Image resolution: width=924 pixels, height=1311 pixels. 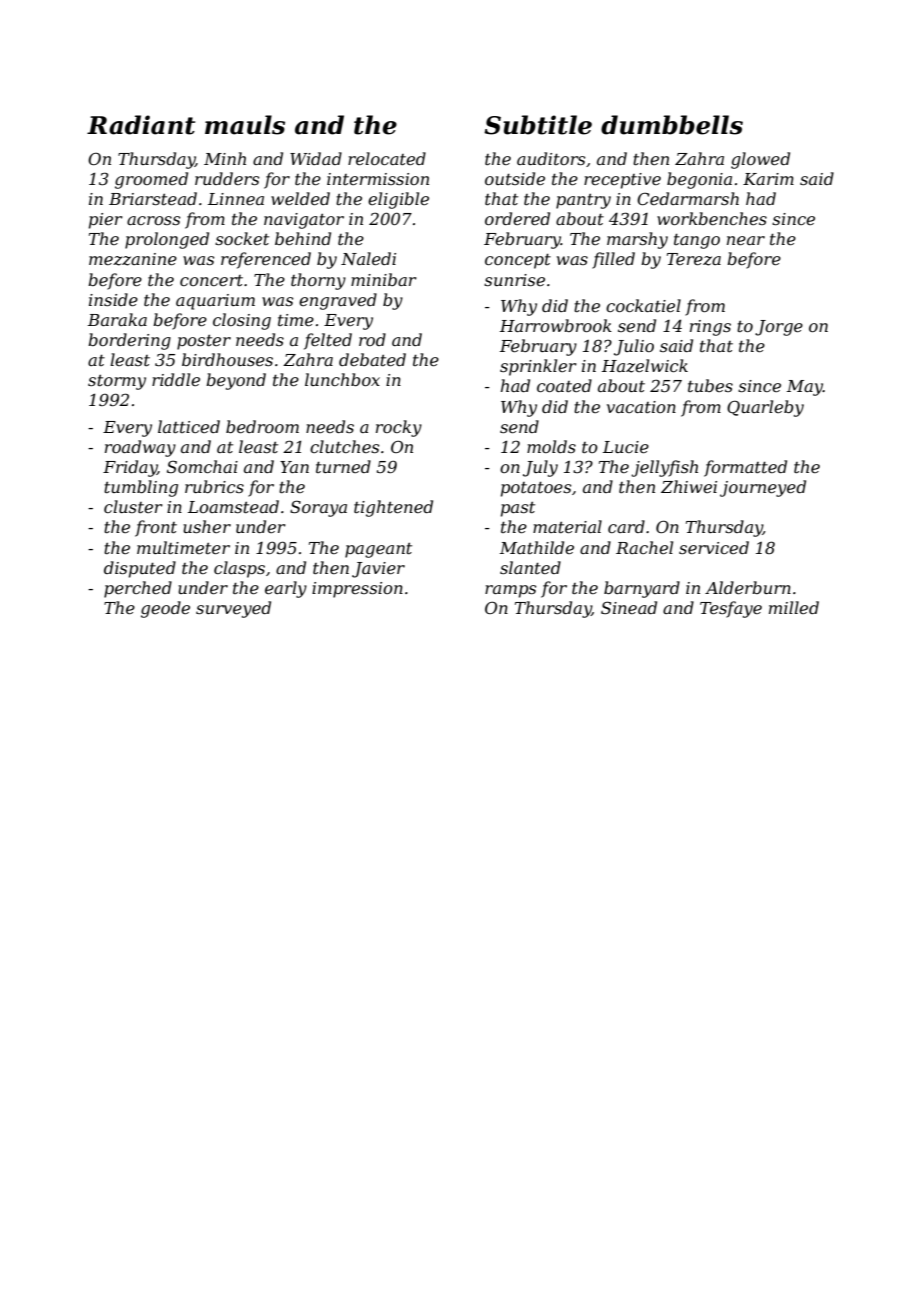 What do you see at coordinates (564, 385) in the document?
I see `coated` at bounding box center [564, 385].
